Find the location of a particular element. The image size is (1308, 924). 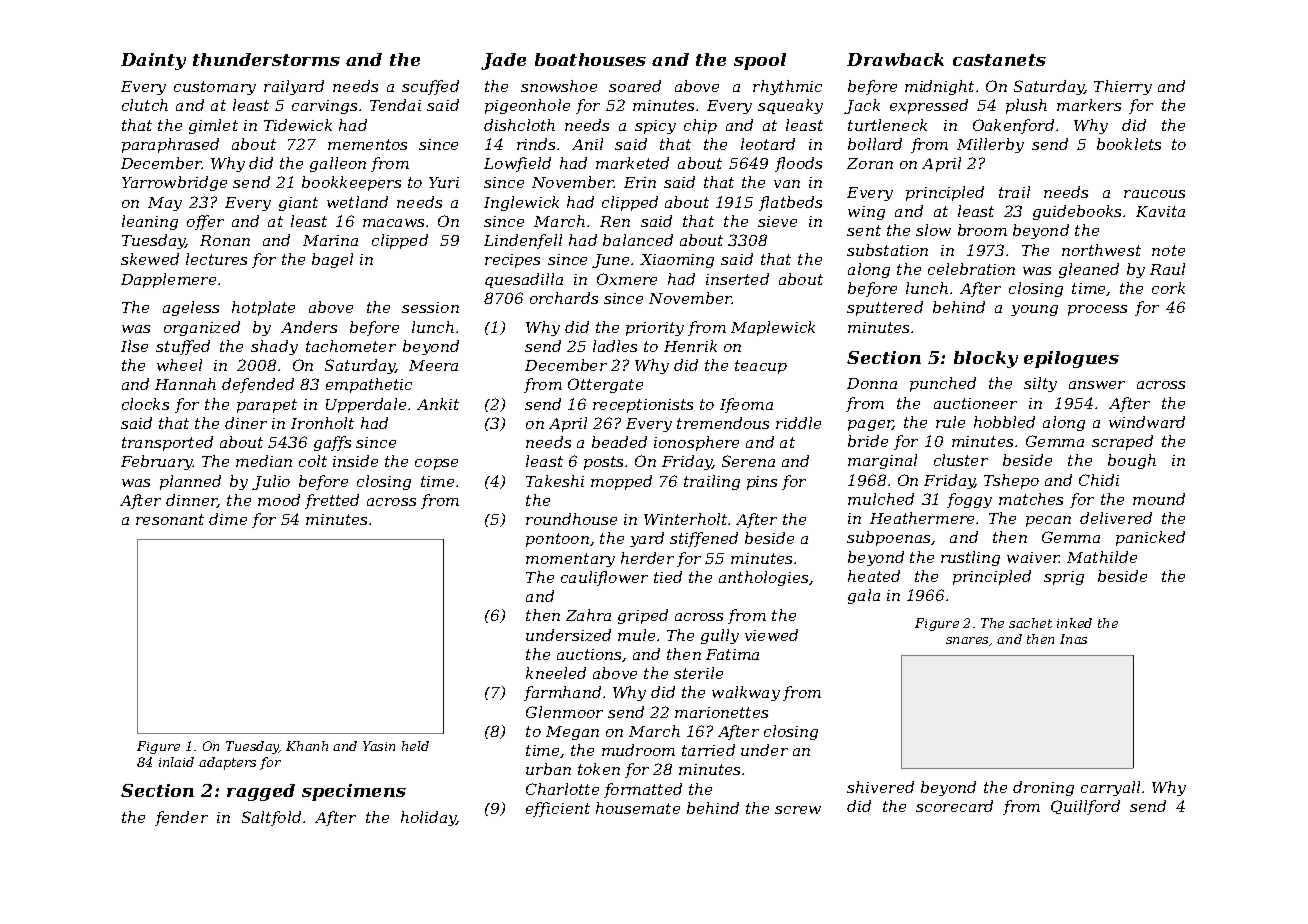

housemate is located at coordinates (638, 808).
